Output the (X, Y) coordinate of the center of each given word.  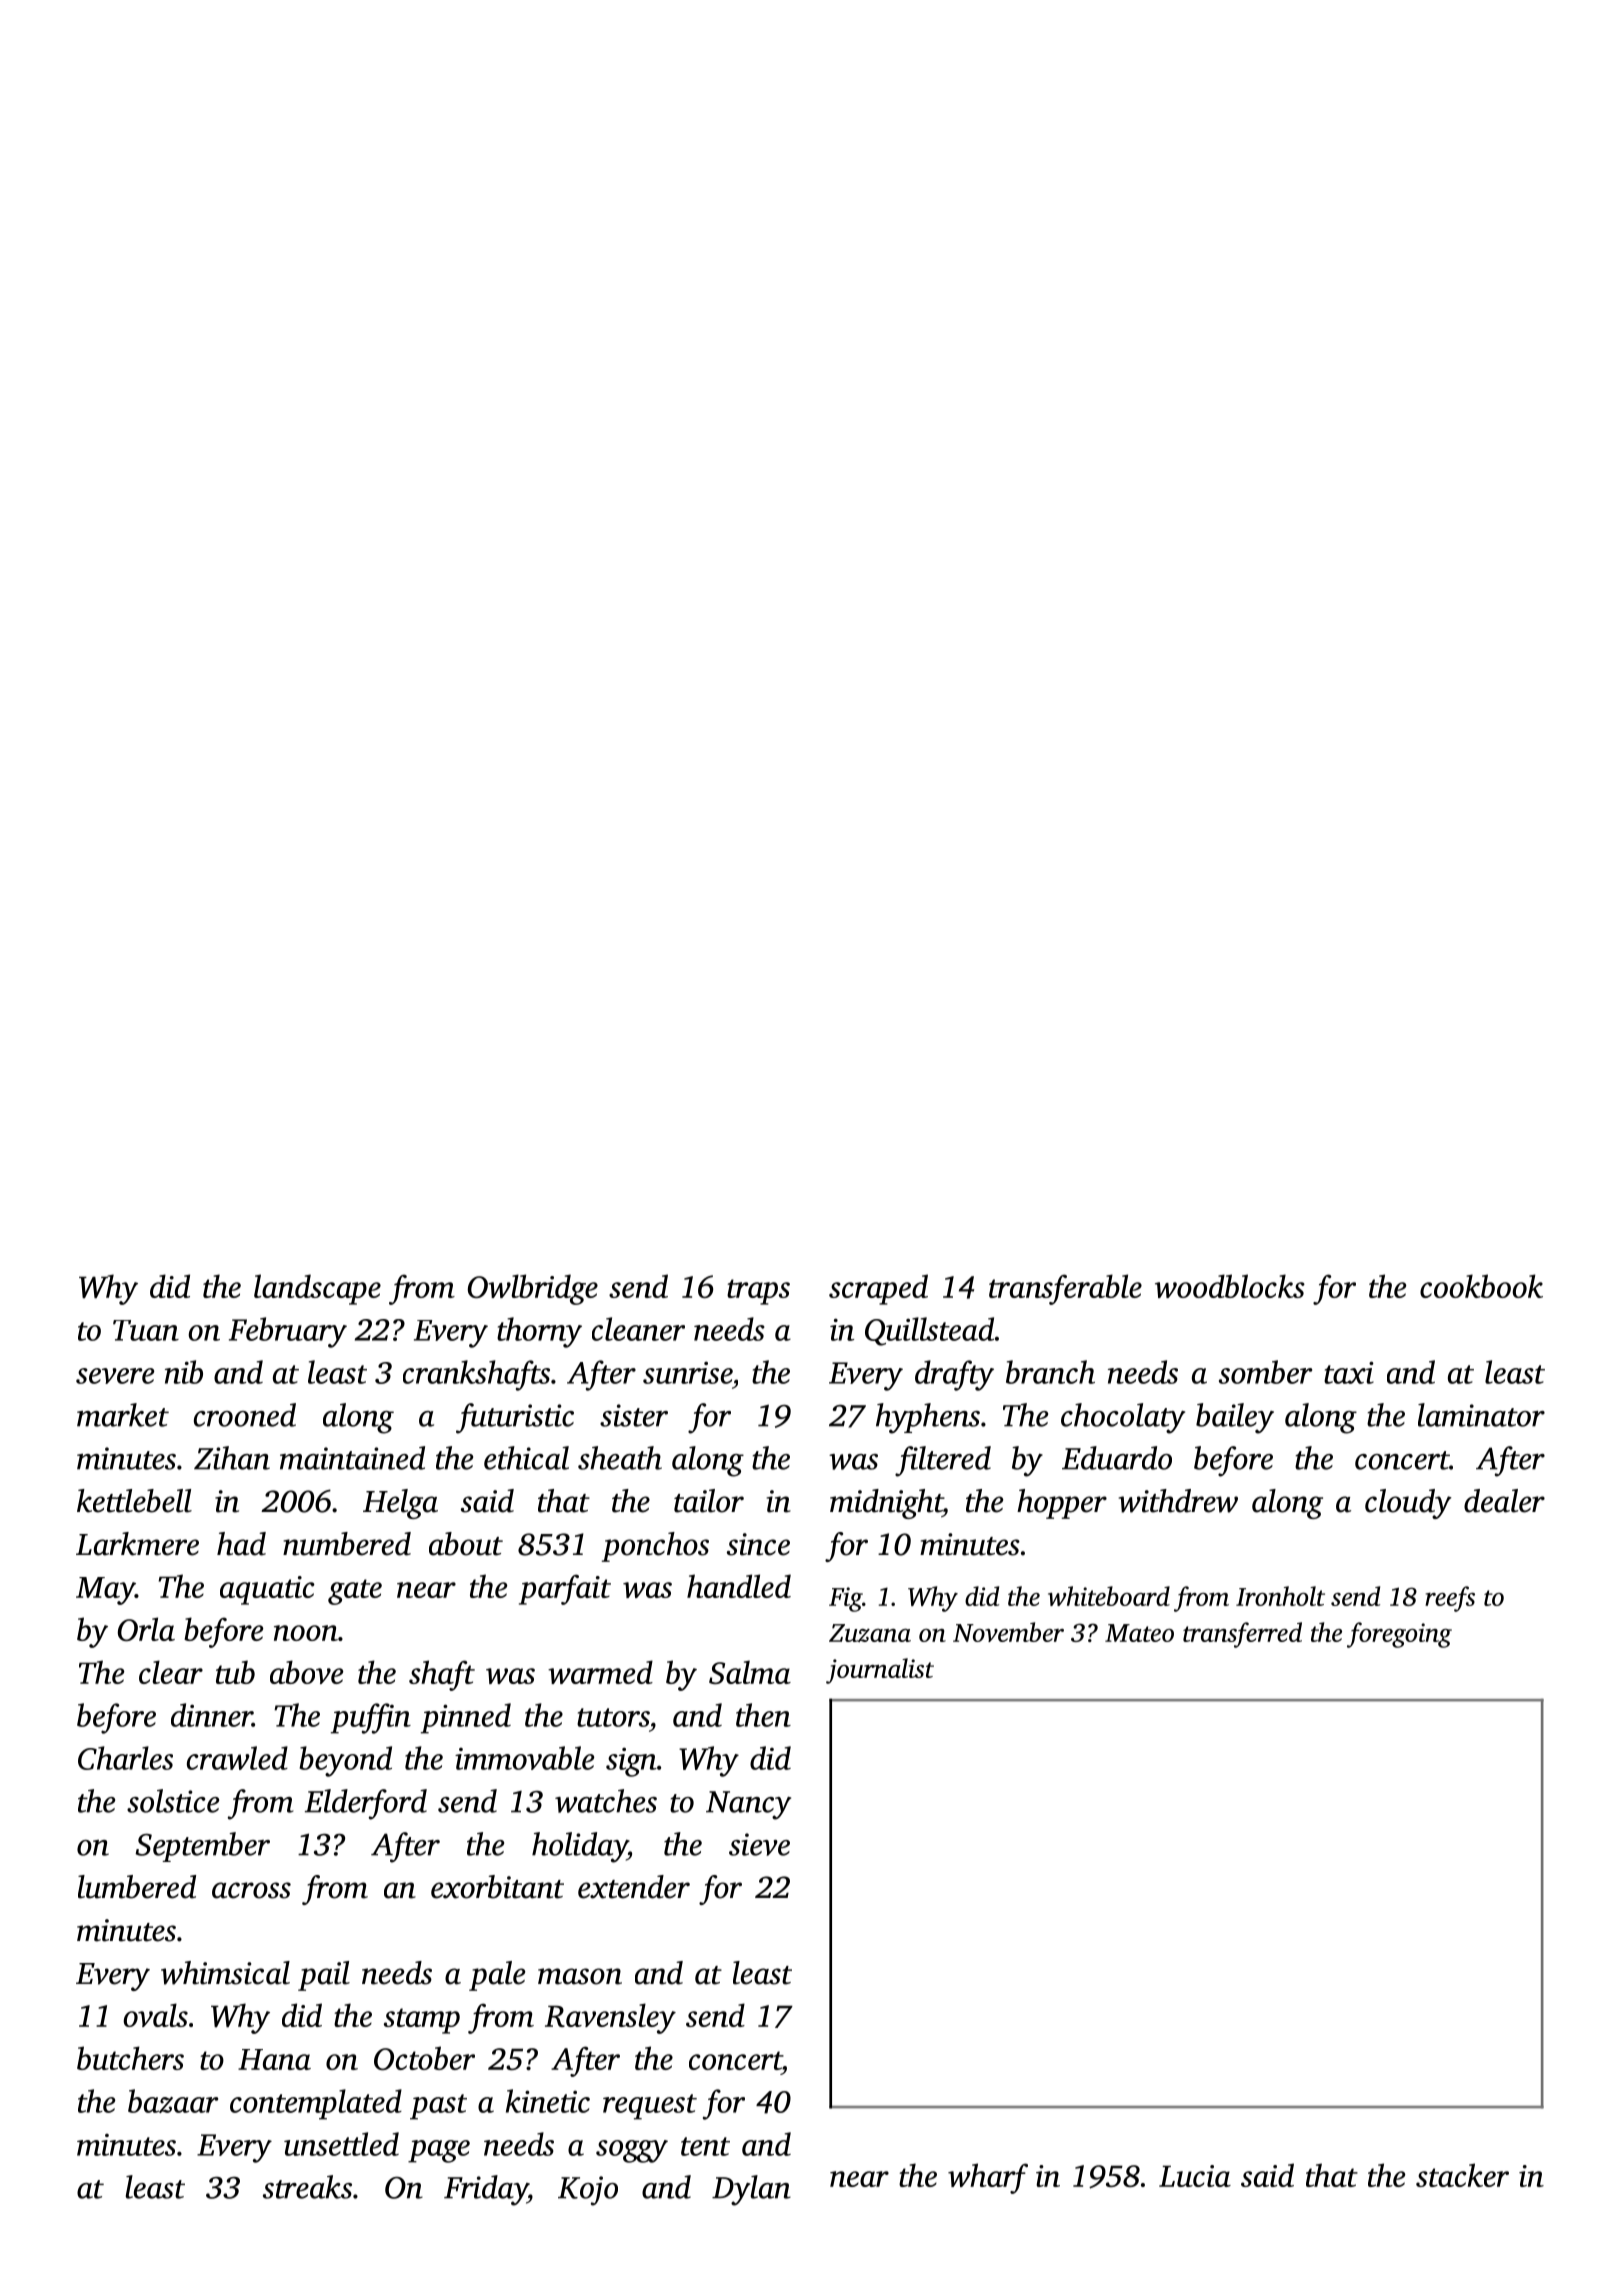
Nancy (748, 1805)
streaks (307, 2187)
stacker (1462, 2175)
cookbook (1481, 1286)
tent (705, 2146)
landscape (317, 1289)
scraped (878, 1289)
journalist (880, 1671)
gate (355, 1592)
